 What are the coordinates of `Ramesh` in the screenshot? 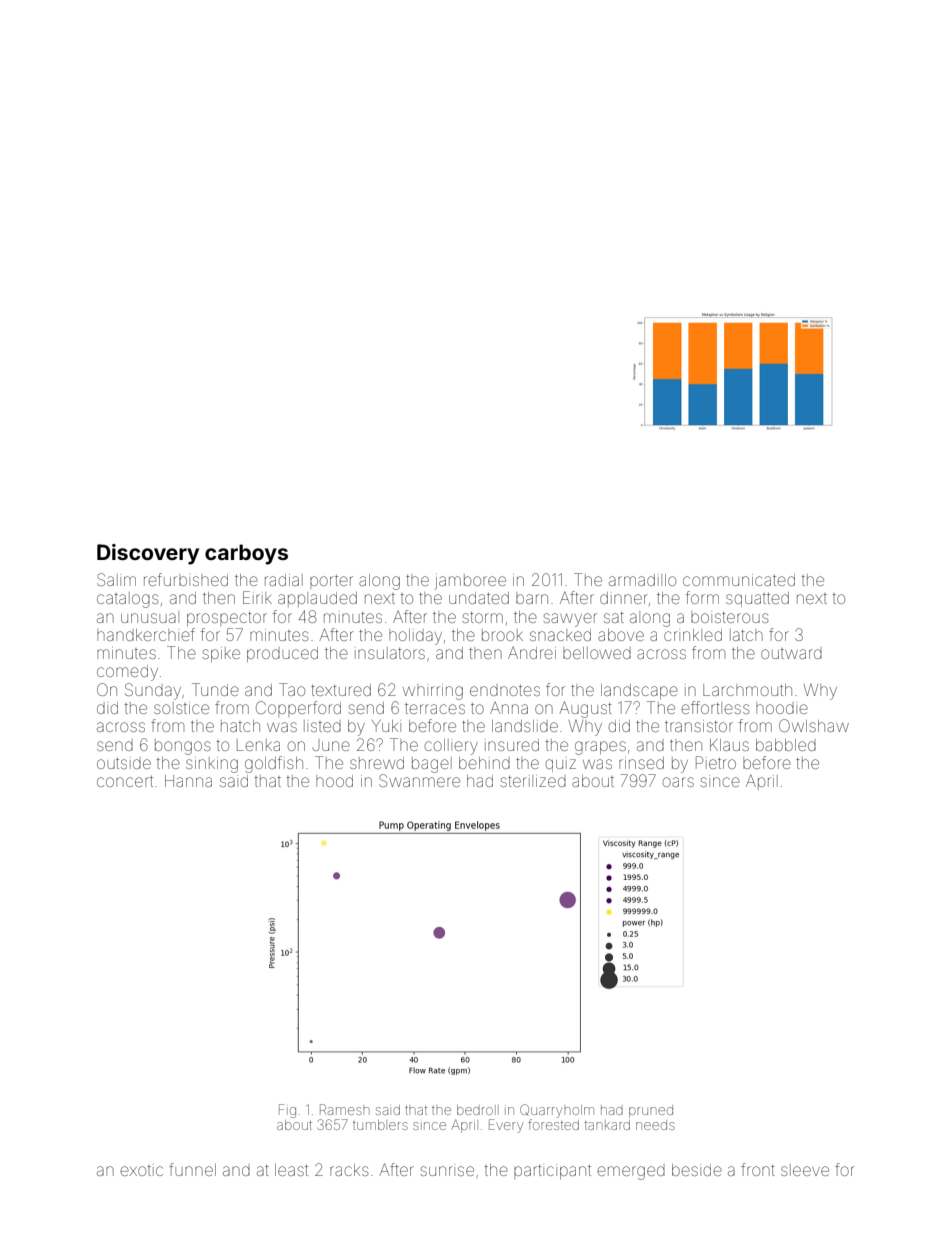 It's located at (344, 1109).
